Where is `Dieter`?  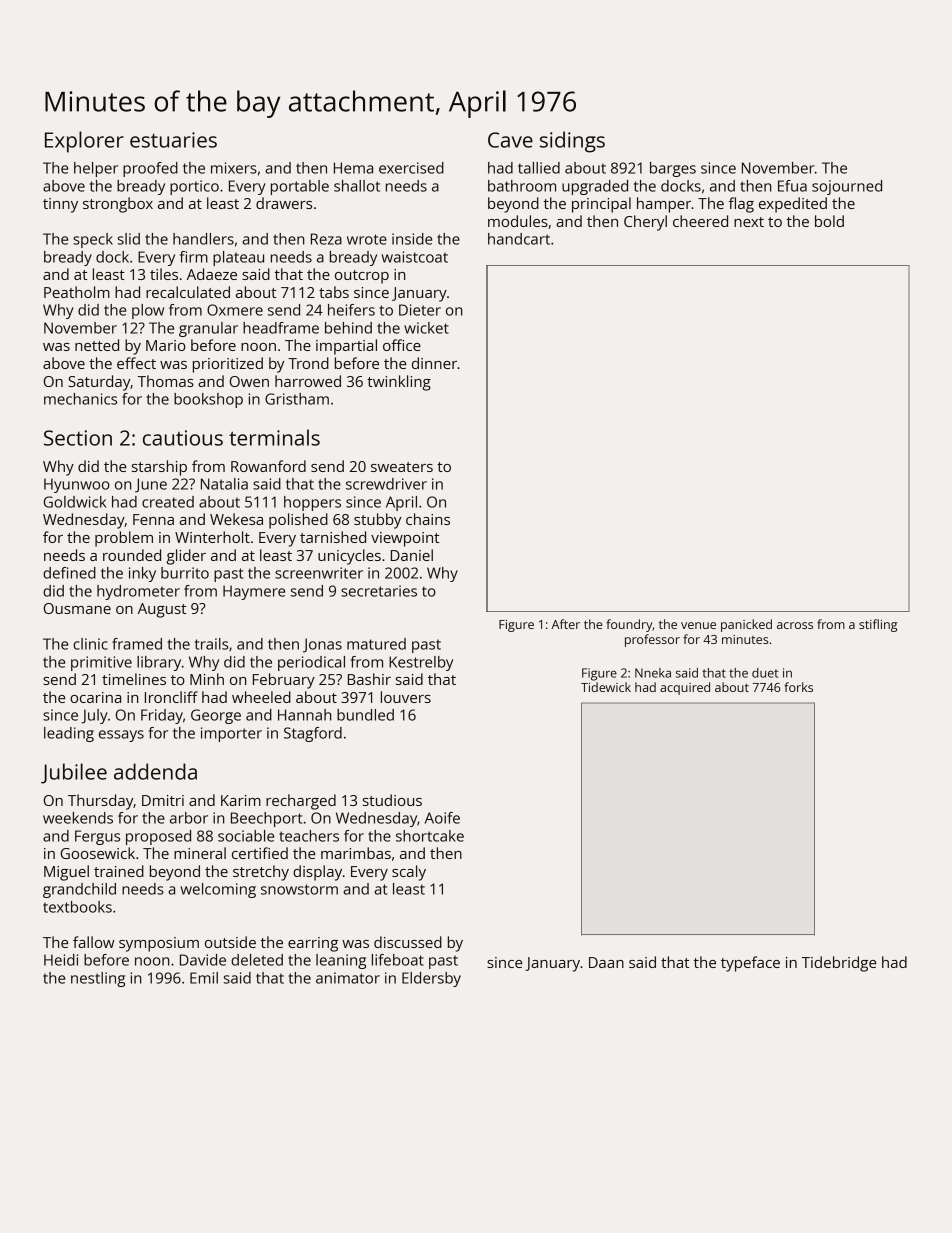
Dieter is located at coordinates (420, 310).
